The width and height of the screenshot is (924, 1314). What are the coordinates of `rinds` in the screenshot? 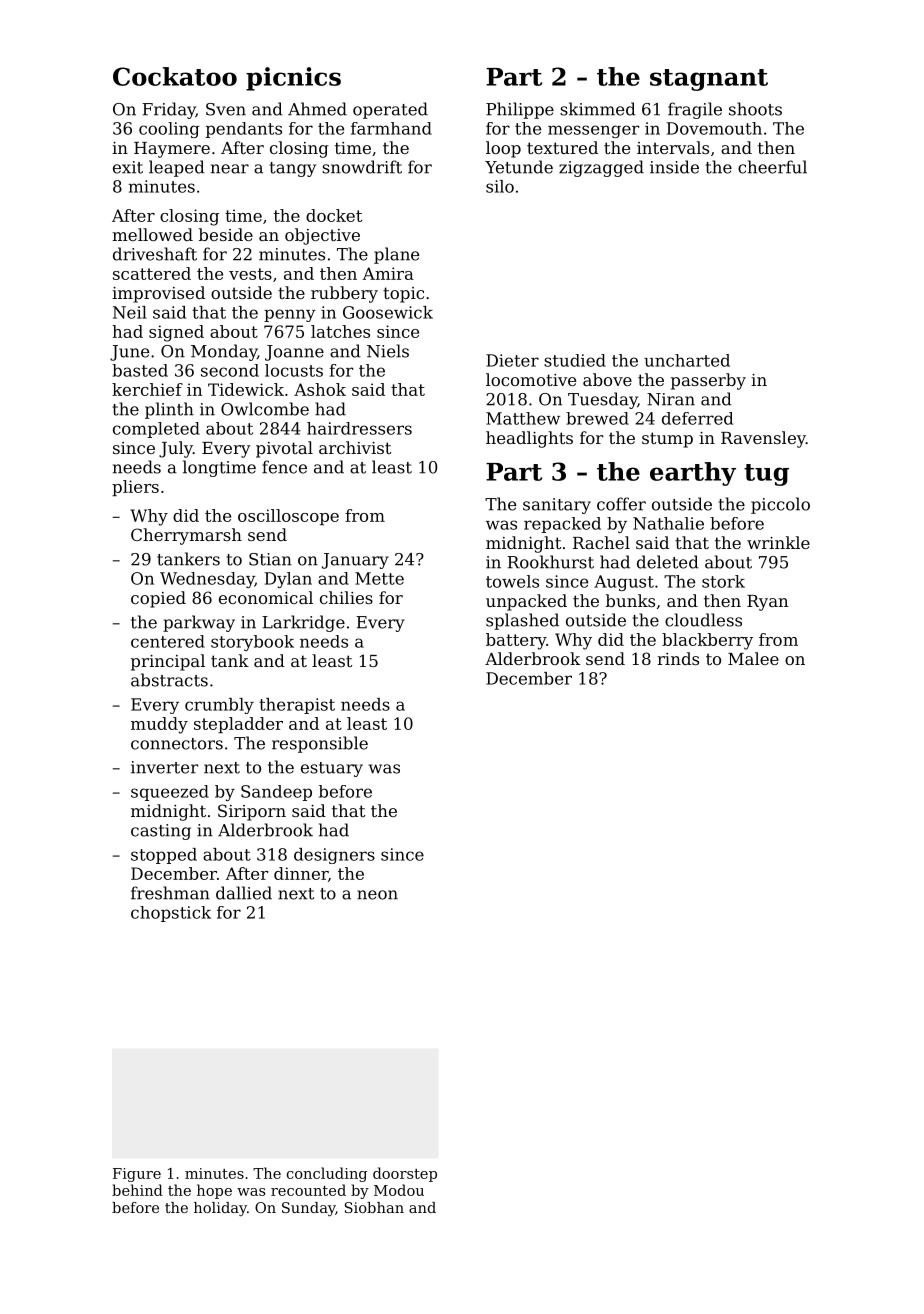 It's located at (678, 658).
